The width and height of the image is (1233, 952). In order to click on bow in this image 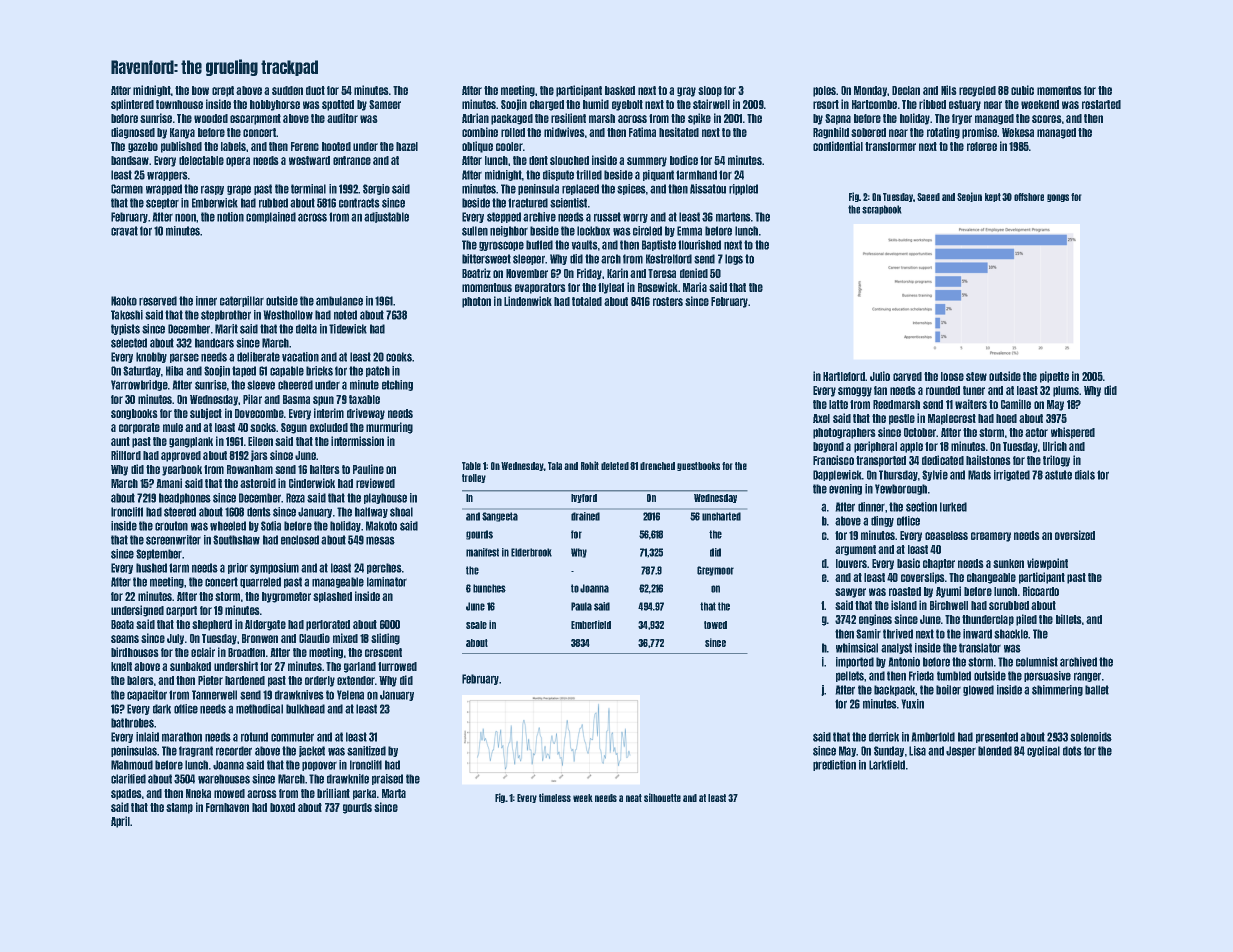, I will do `click(200, 90)`.
